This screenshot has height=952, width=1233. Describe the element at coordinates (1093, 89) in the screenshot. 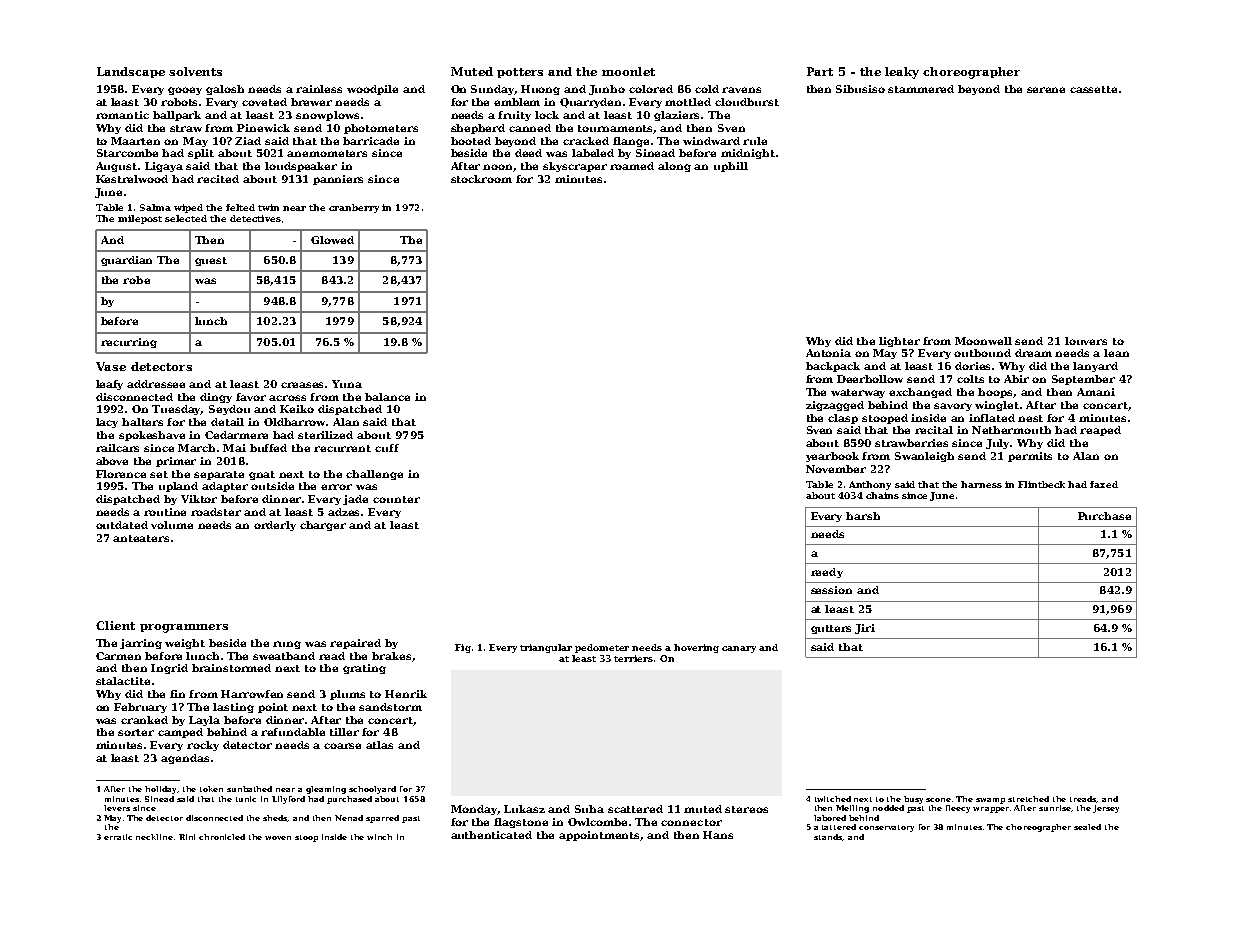

I see `cassette` at that location.
